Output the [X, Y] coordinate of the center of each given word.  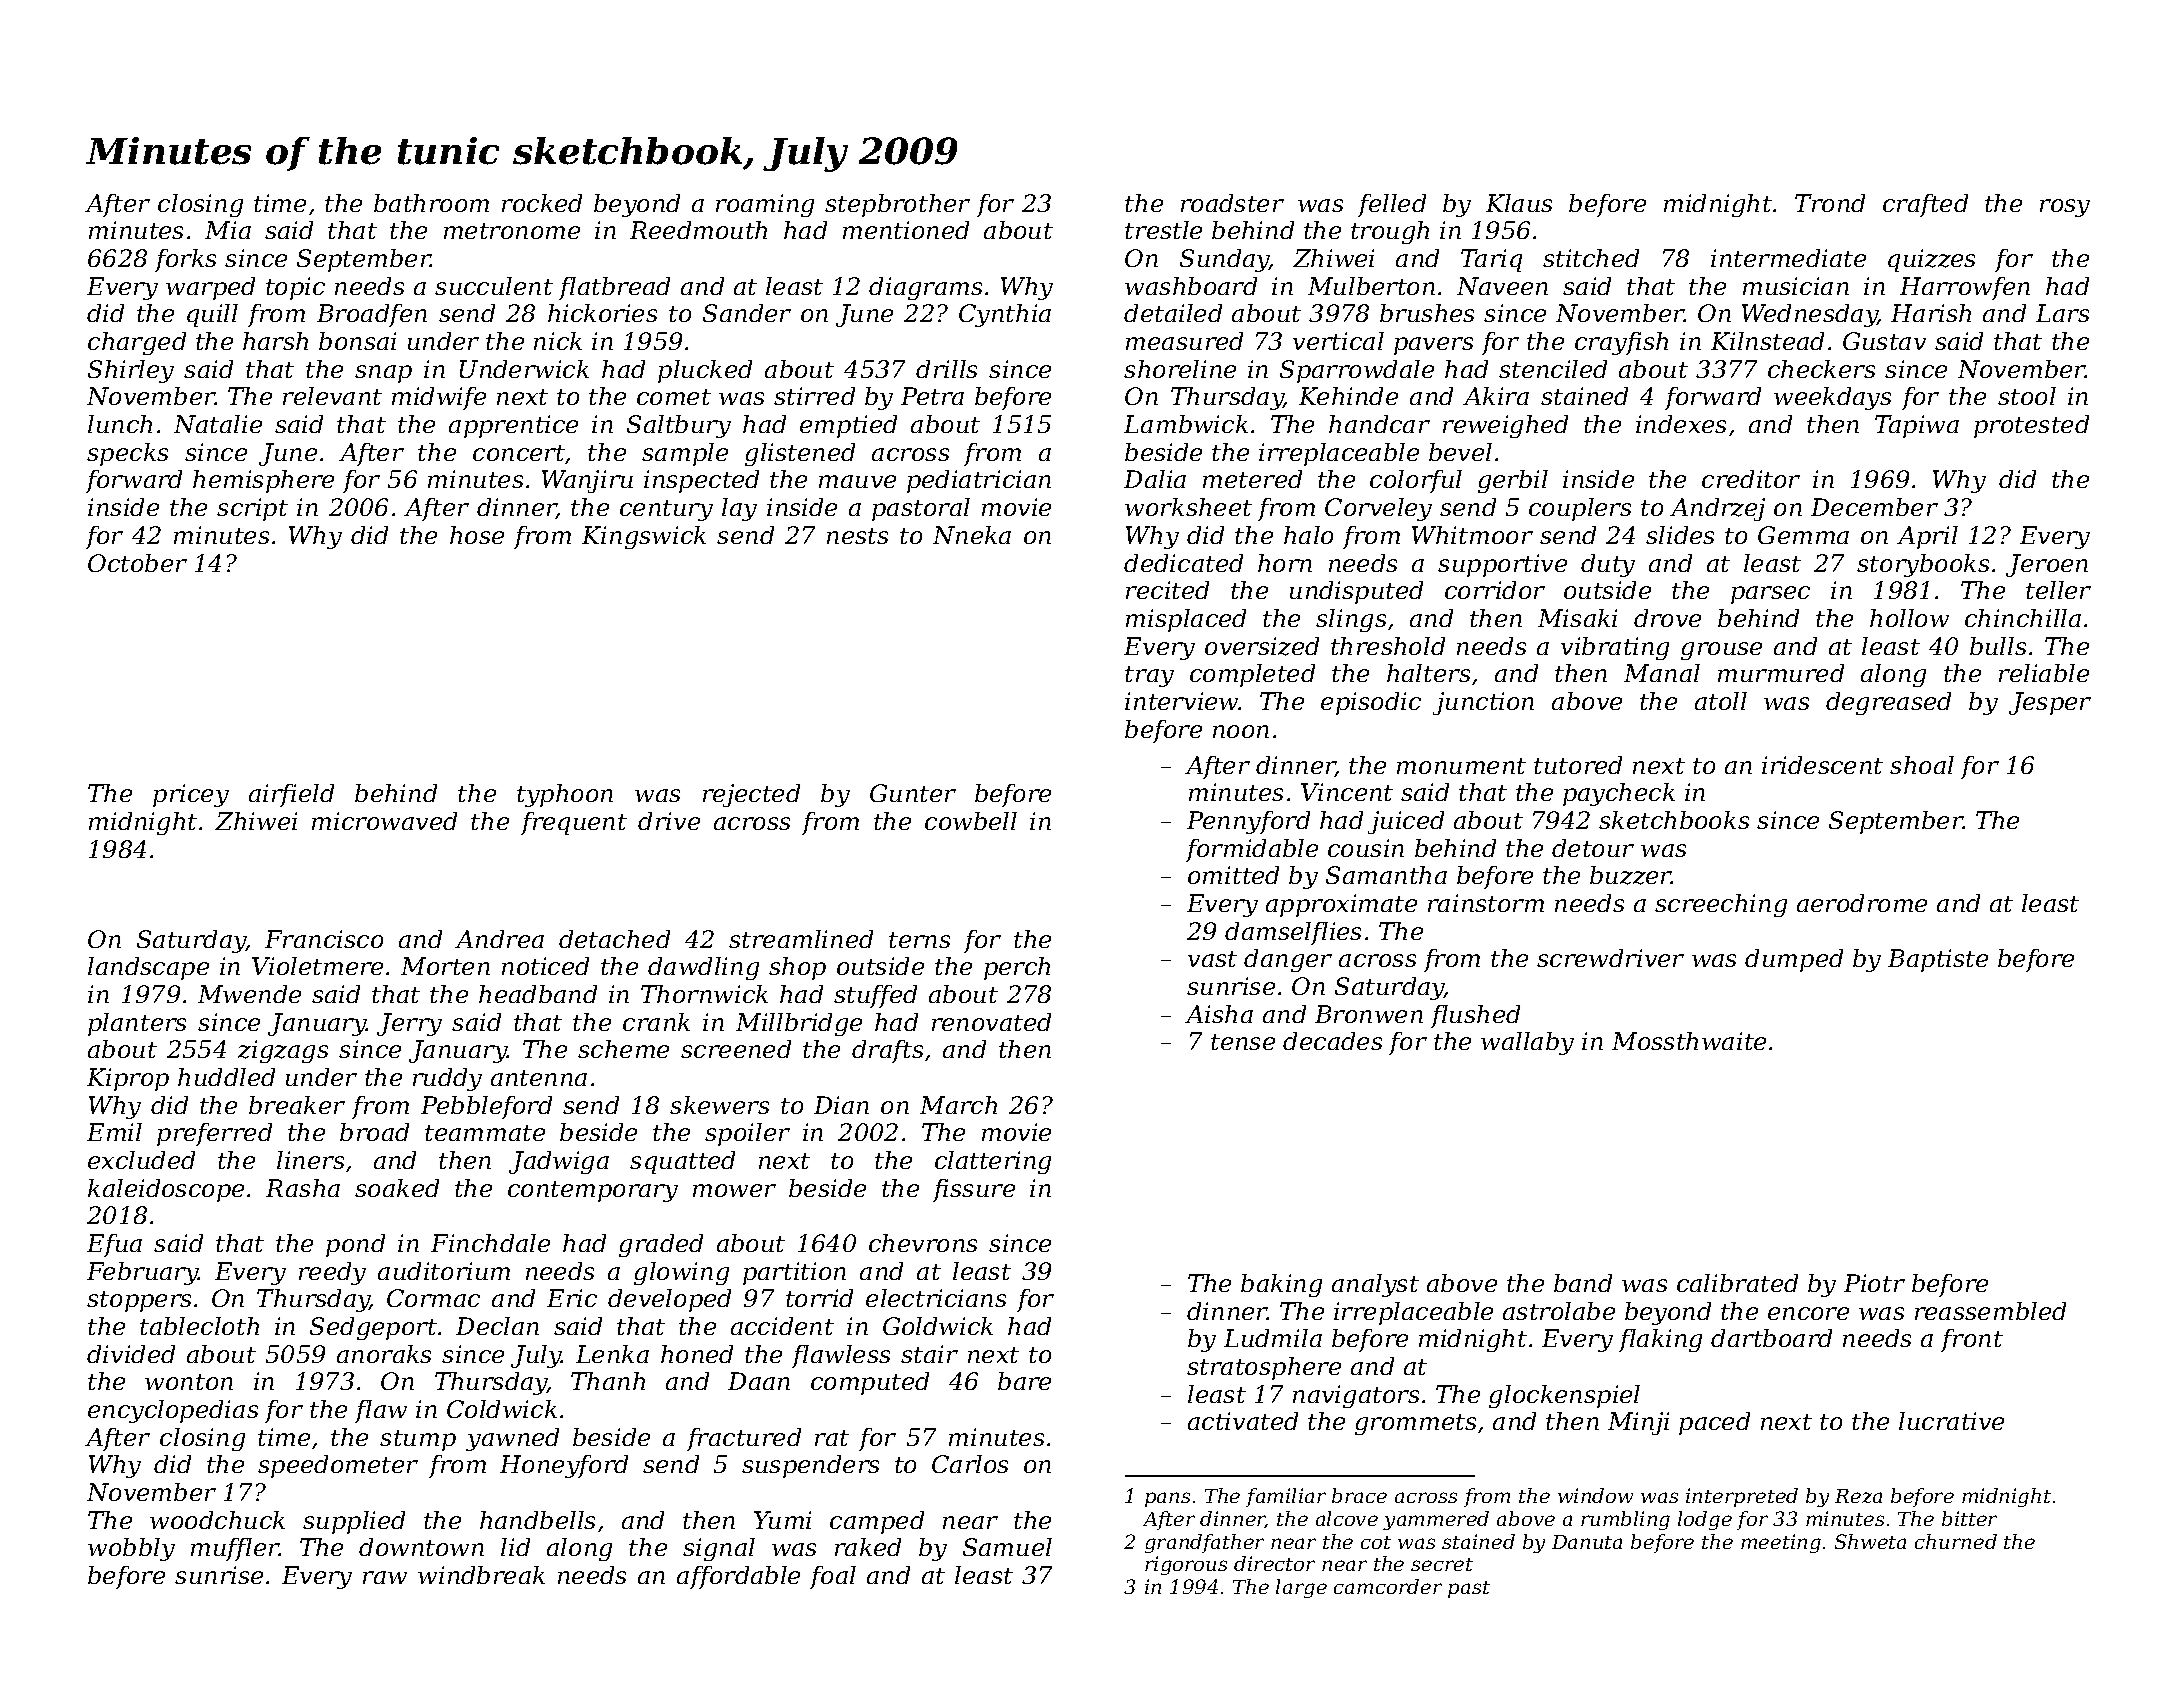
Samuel [1007, 1547]
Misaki [1577, 618]
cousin [1366, 848]
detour [1593, 848]
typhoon [565, 795]
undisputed [1356, 592]
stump [418, 1440]
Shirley [131, 371]
